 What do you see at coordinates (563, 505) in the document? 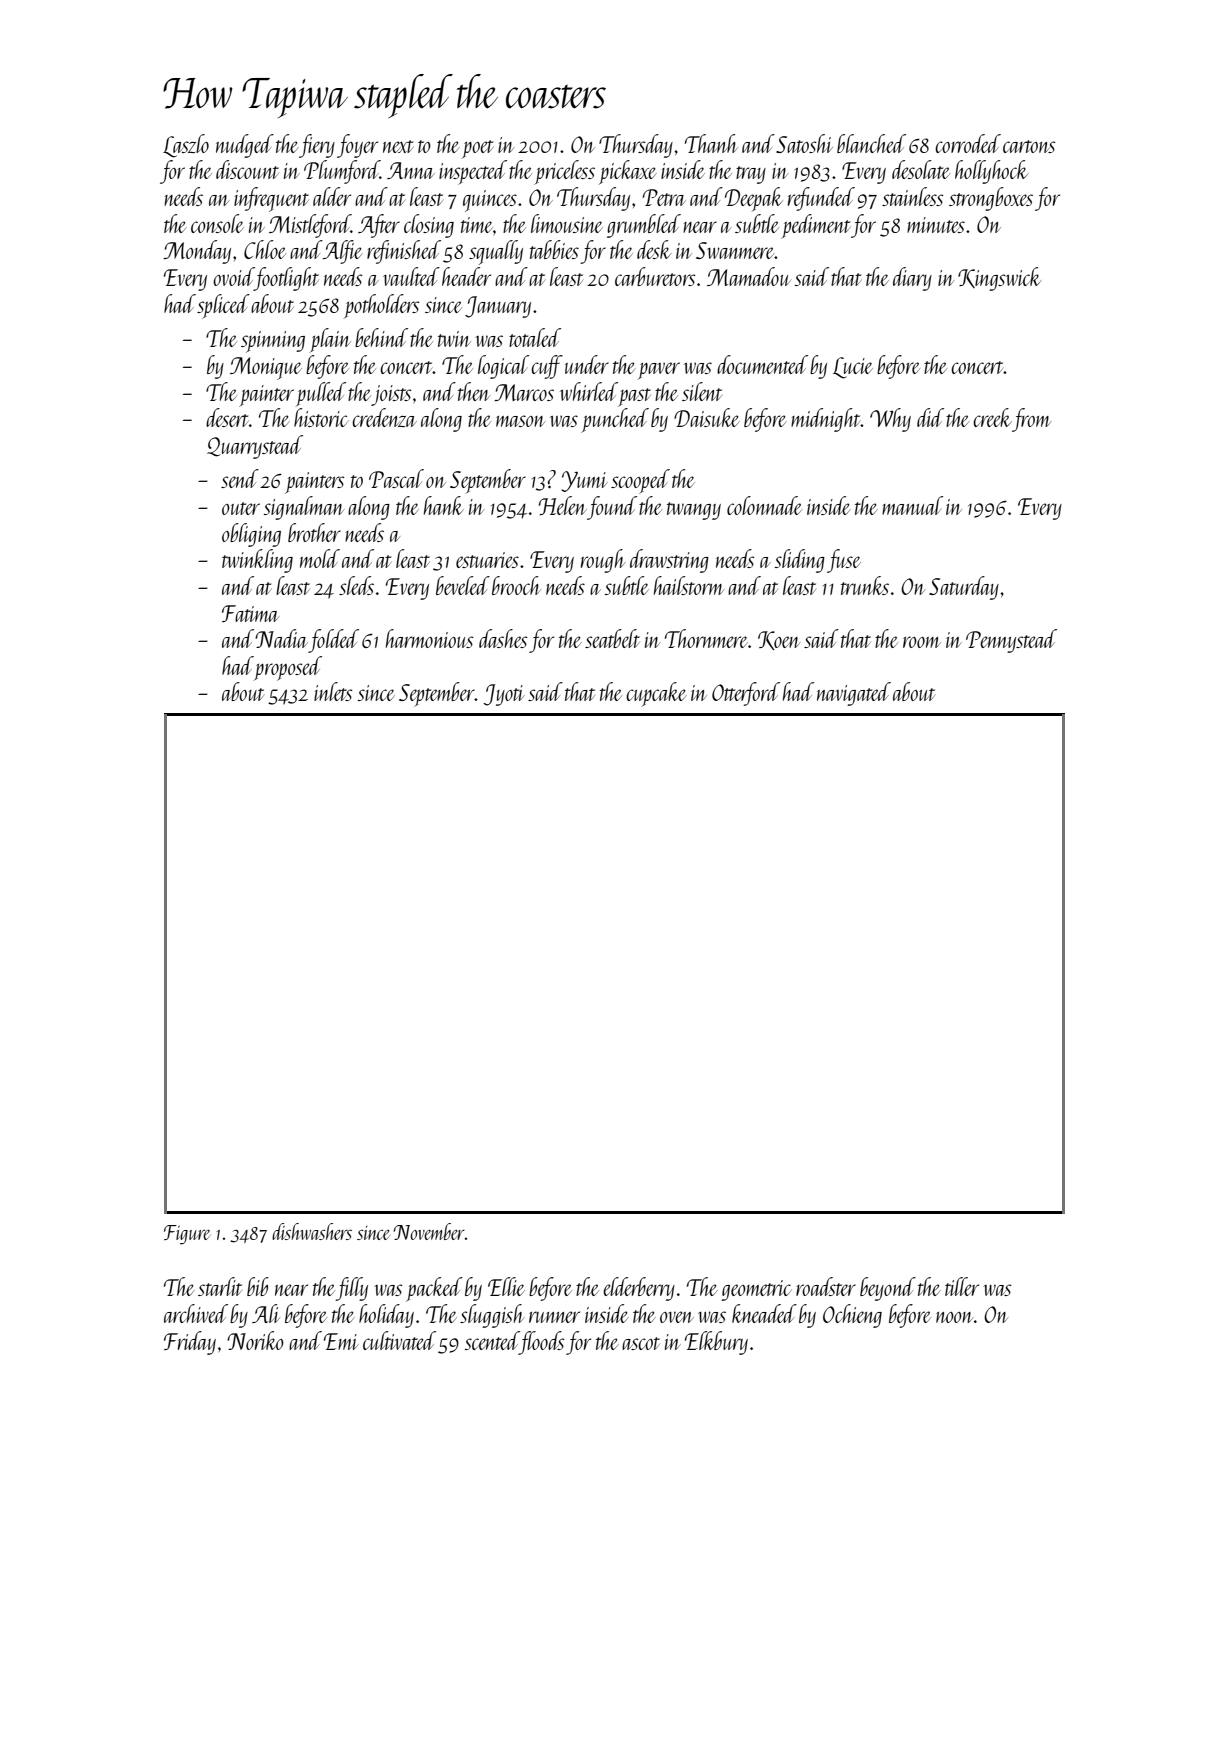
I see `Helen` at bounding box center [563, 505].
